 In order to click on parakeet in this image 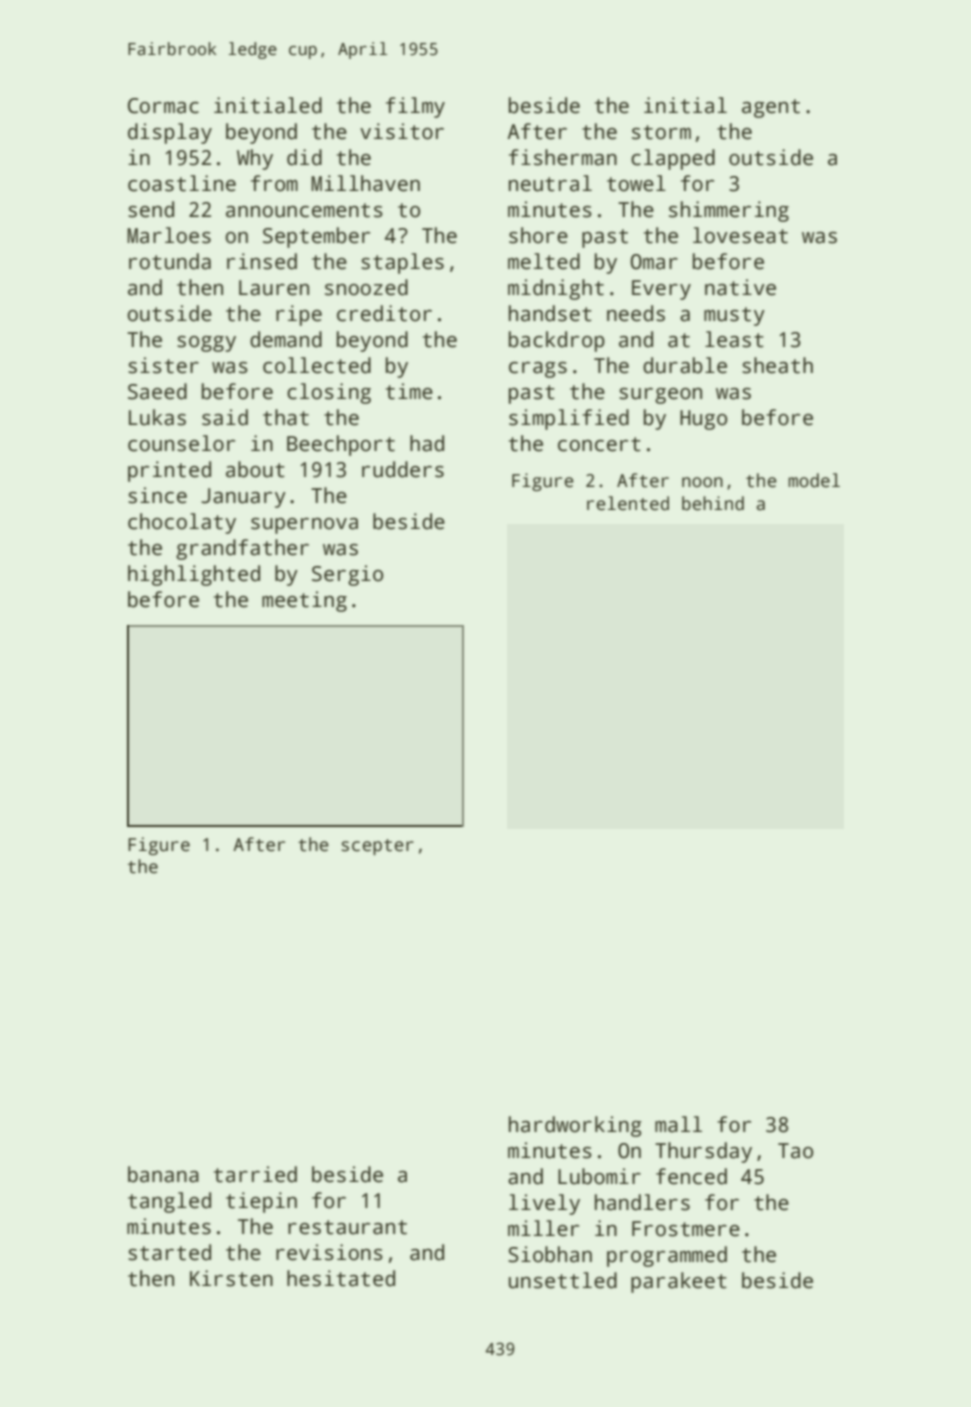, I will do `click(679, 1282)`.
